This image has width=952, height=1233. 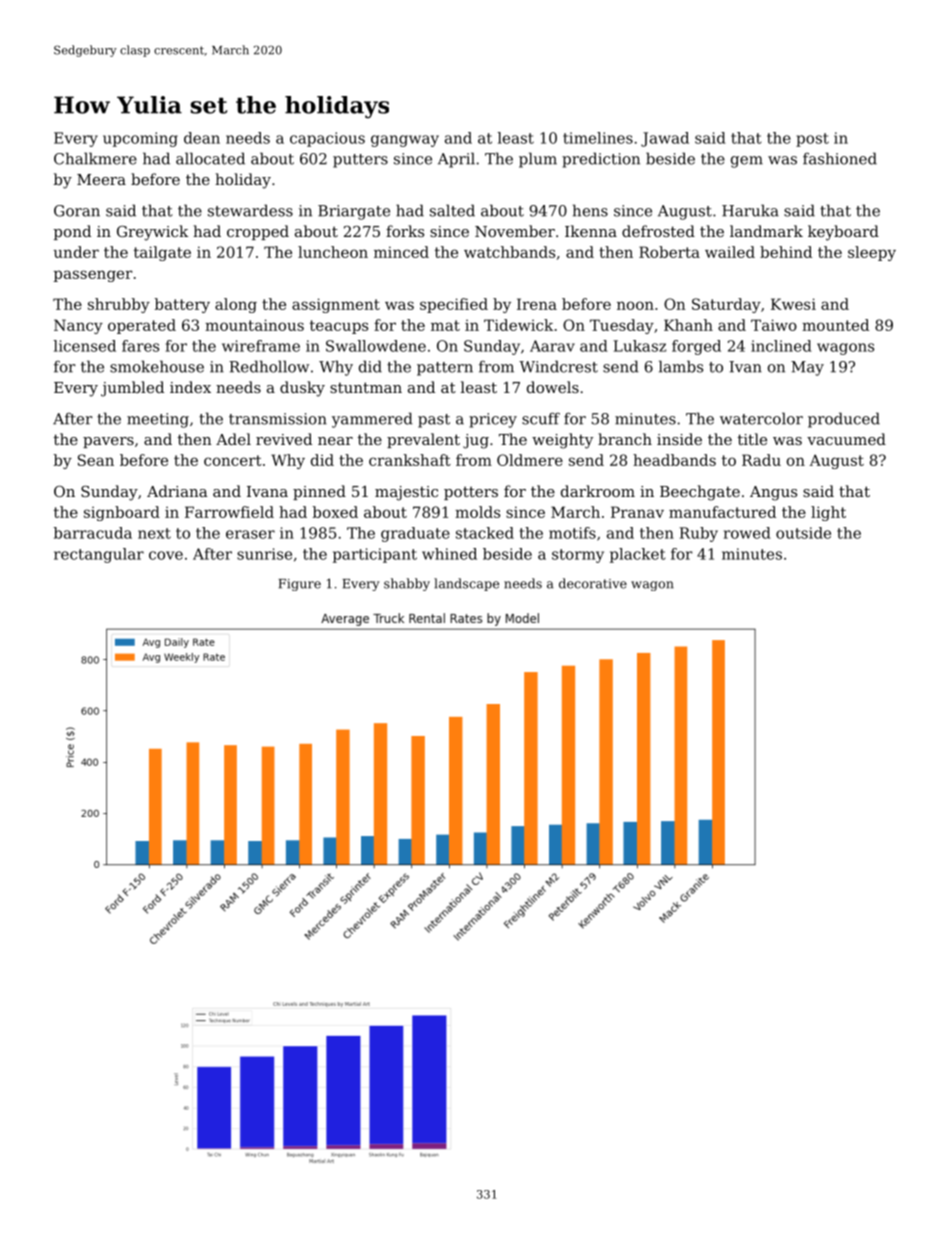 I want to click on Haruka, so click(x=750, y=210).
